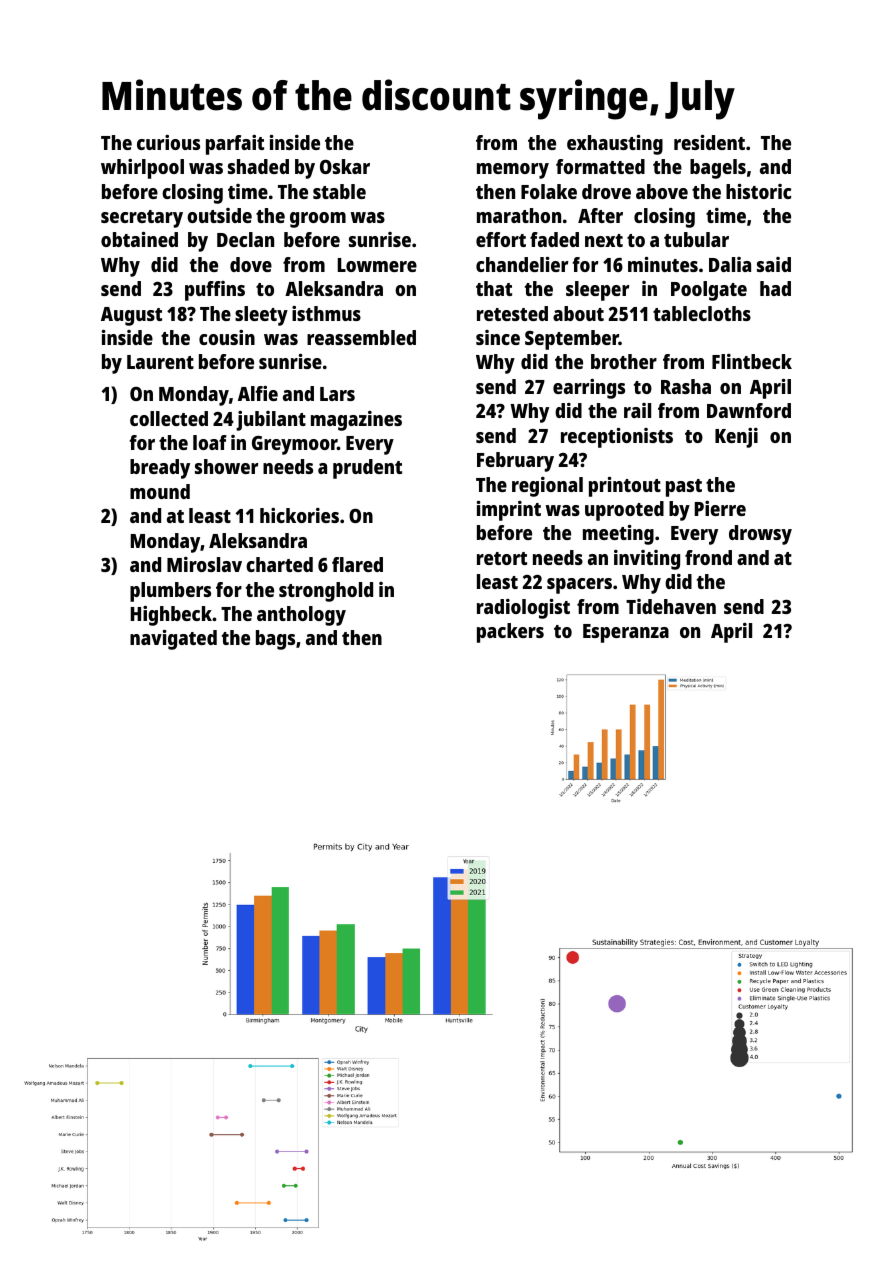  What do you see at coordinates (204, 564) in the screenshot?
I see `Miroslav` at bounding box center [204, 564].
